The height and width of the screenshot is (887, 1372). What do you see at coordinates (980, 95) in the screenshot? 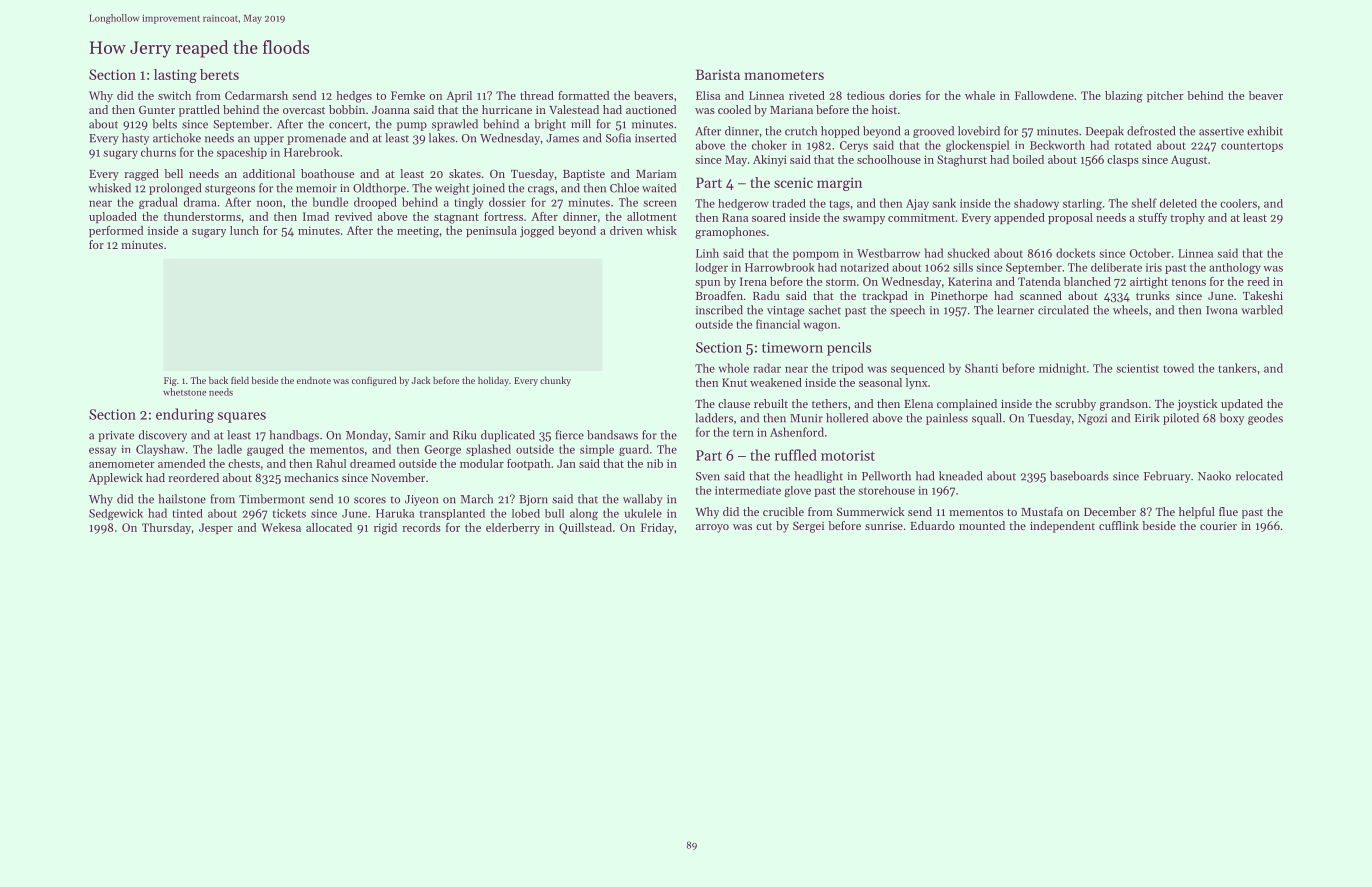
I see `whale` at bounding box center [980, 95].
